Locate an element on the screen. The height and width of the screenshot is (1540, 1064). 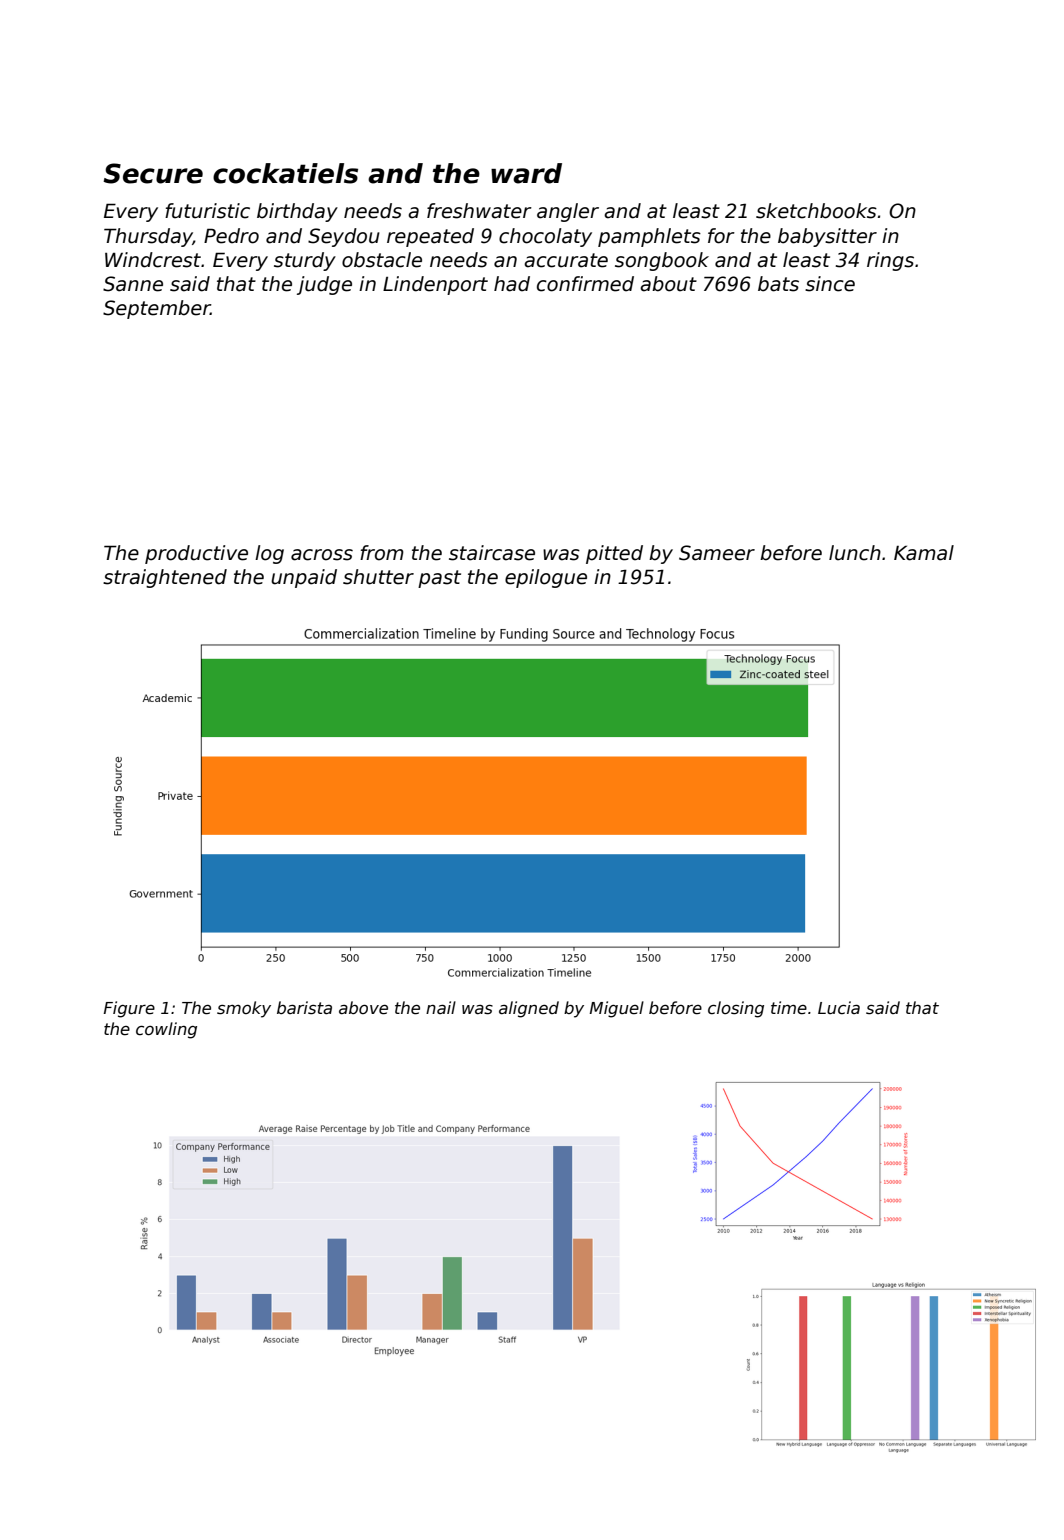
productive is located at coordinates (196, 554).
